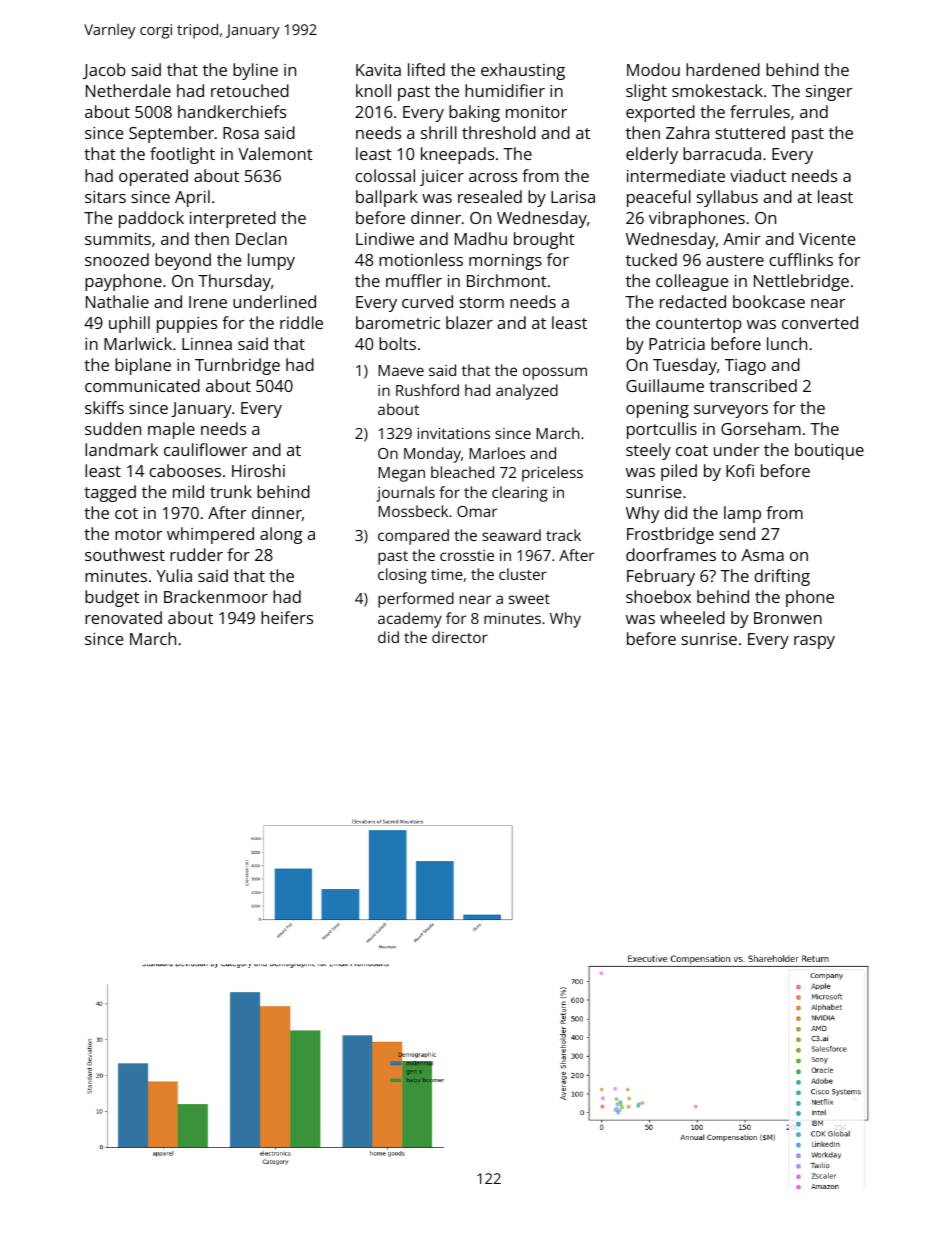 This image has height=1233, width=952. I want to click on redacted, so click(693, 301).
